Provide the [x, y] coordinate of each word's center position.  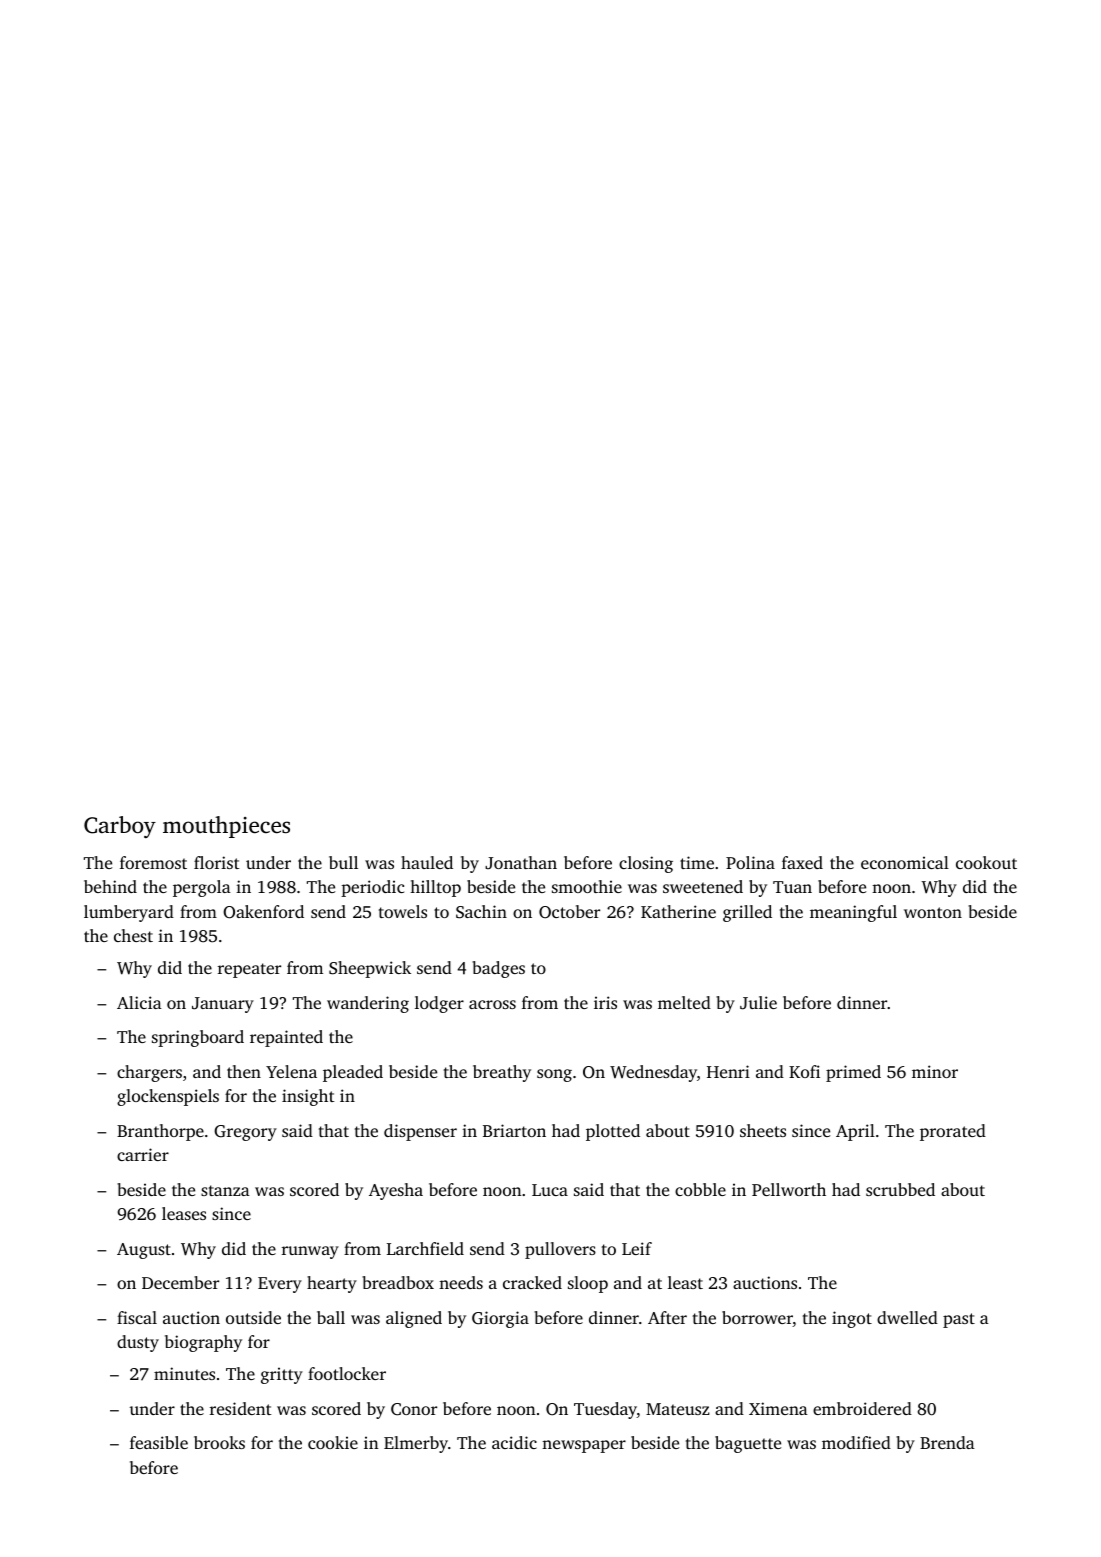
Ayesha [396, 1191]
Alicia [139, 1002]
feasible [159, 1442]
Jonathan [521, 862]
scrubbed [900, 1189]
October [569, 912]
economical [905, 862]
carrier [143, 1154]
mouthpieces [226, 827]
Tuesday [605, 1410]
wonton [933, 912]
